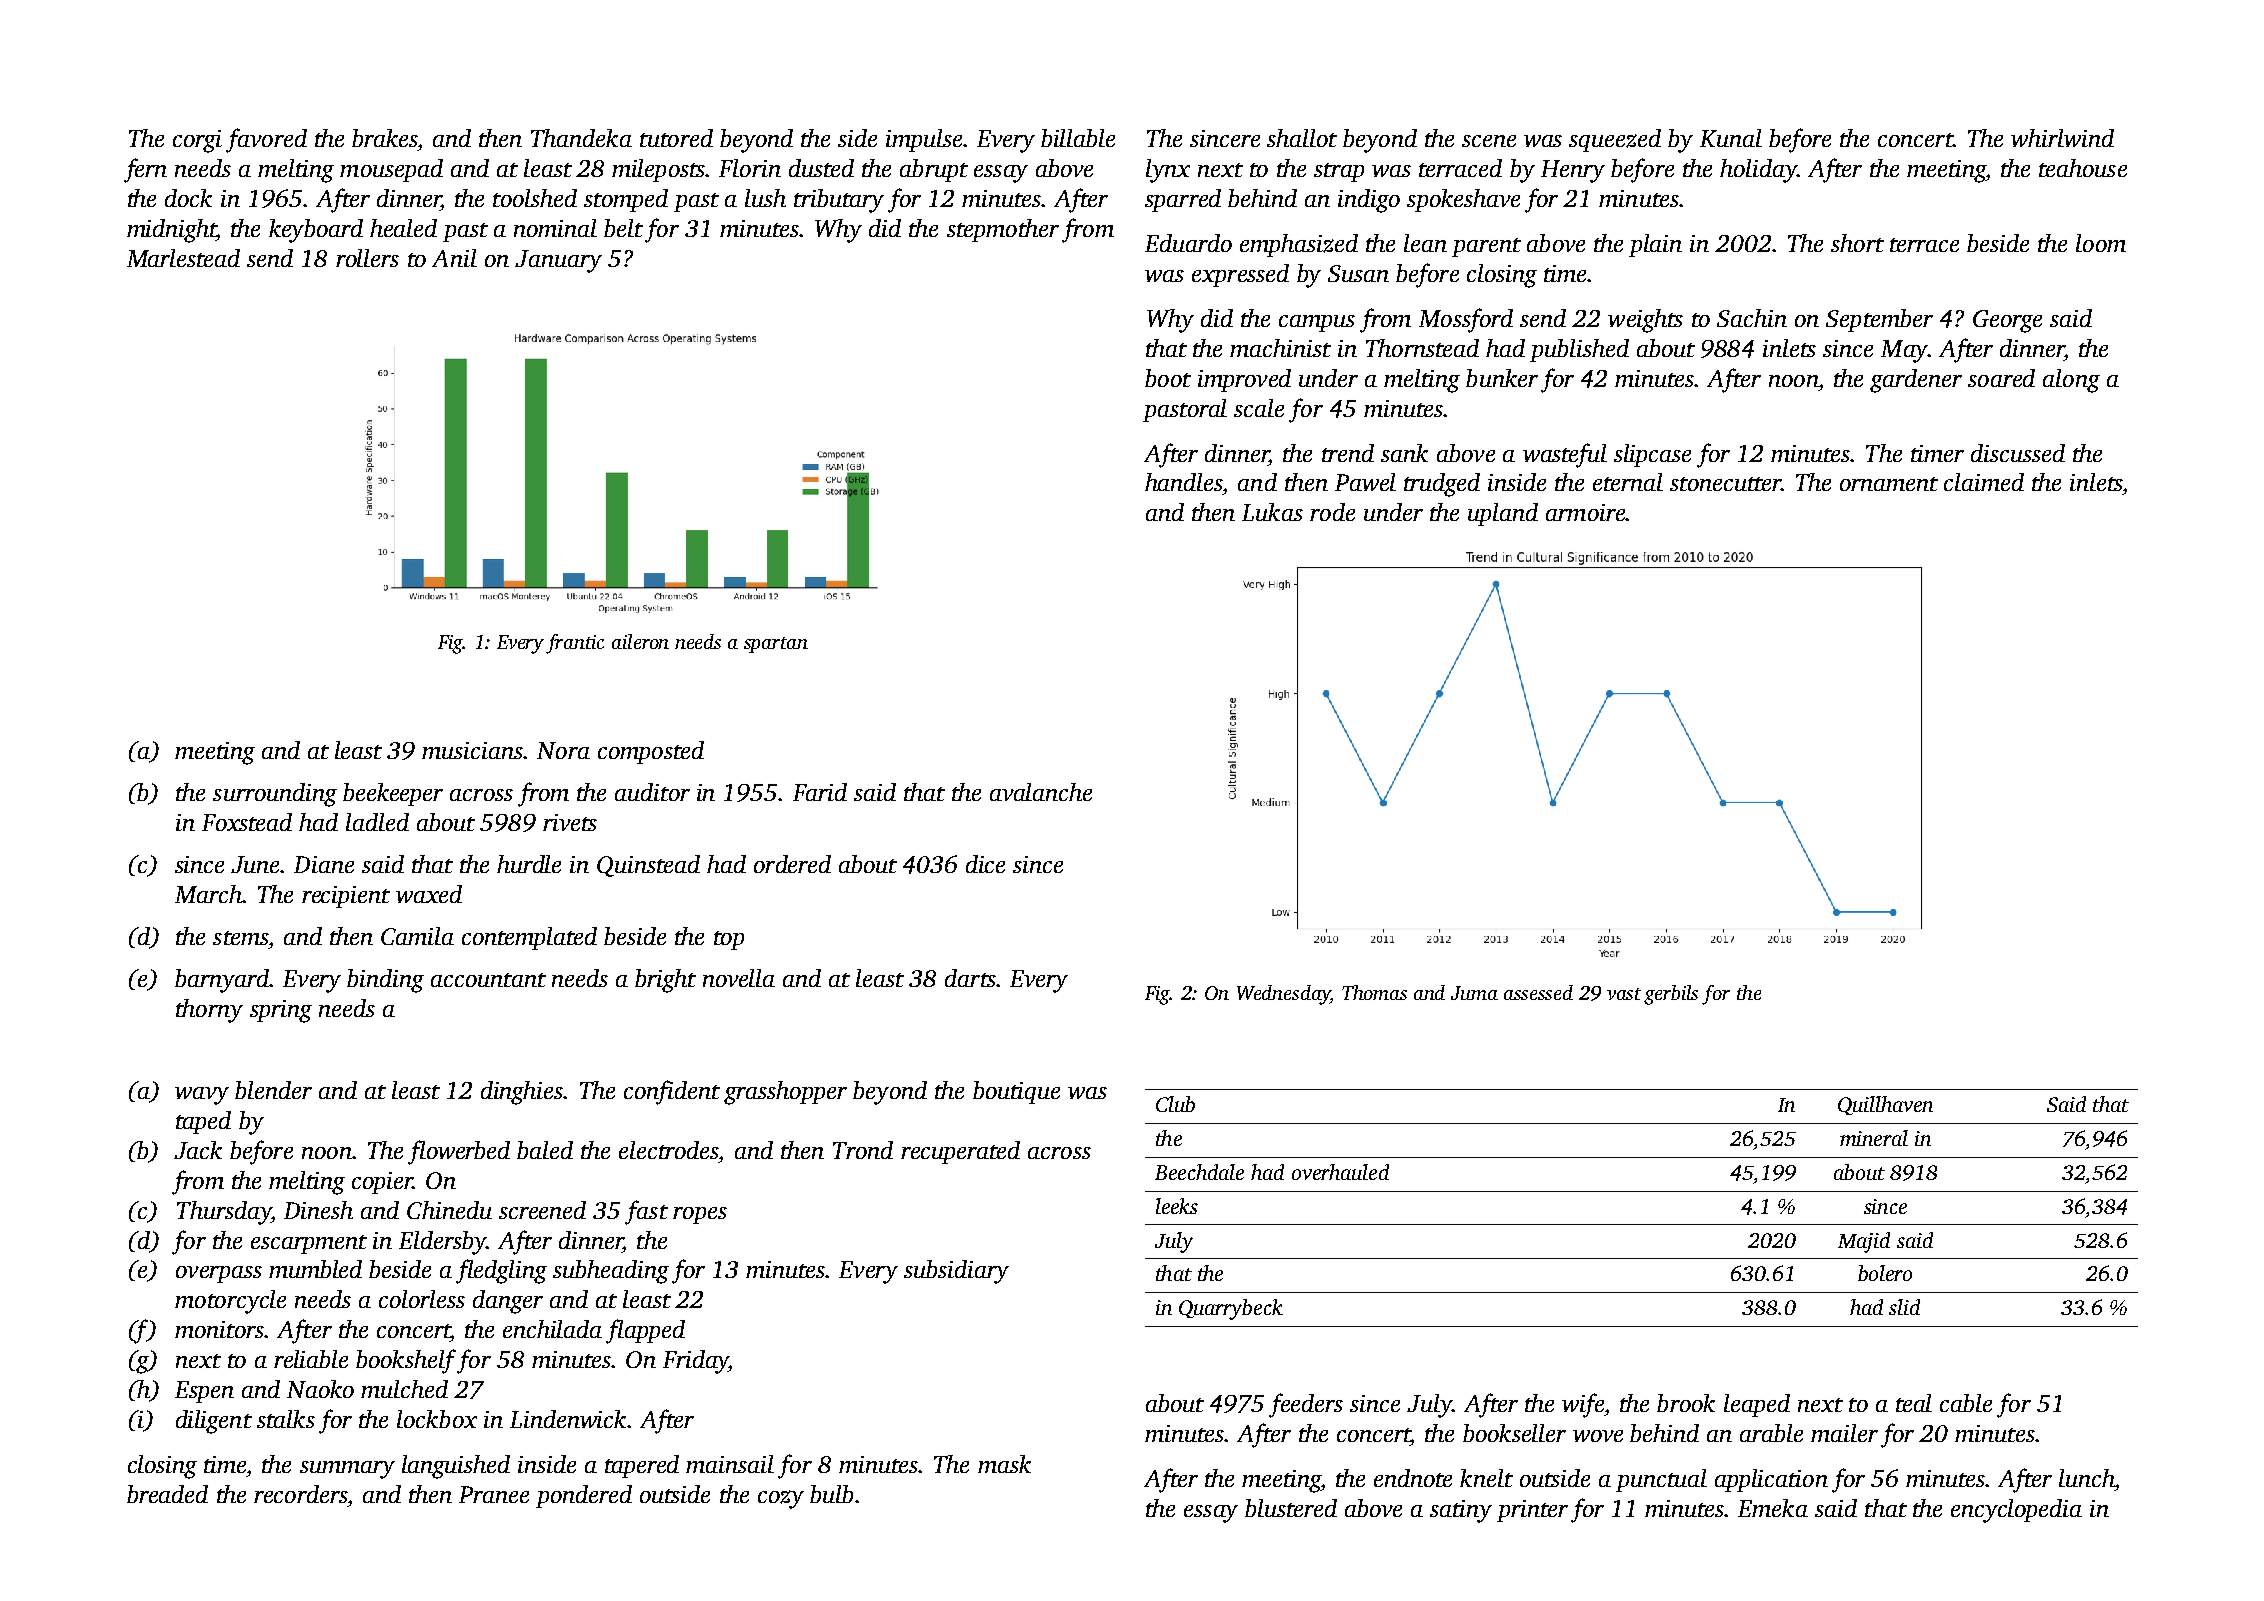 The height and width of the image is (1601, 2264). I want to click on mask, so click(1004, 1464).
